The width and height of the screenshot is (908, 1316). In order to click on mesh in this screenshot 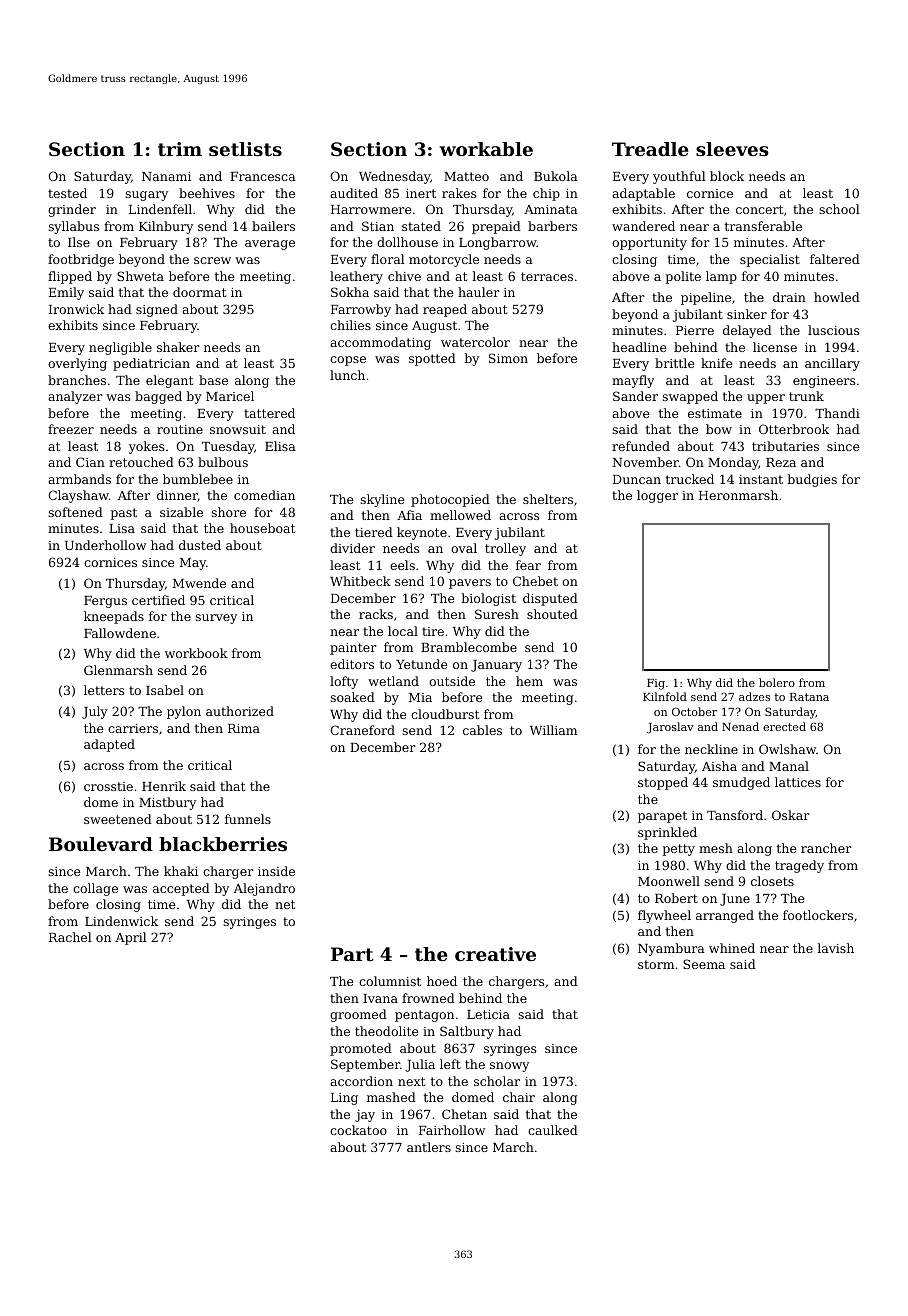, I will do `click(716, 848)`.
